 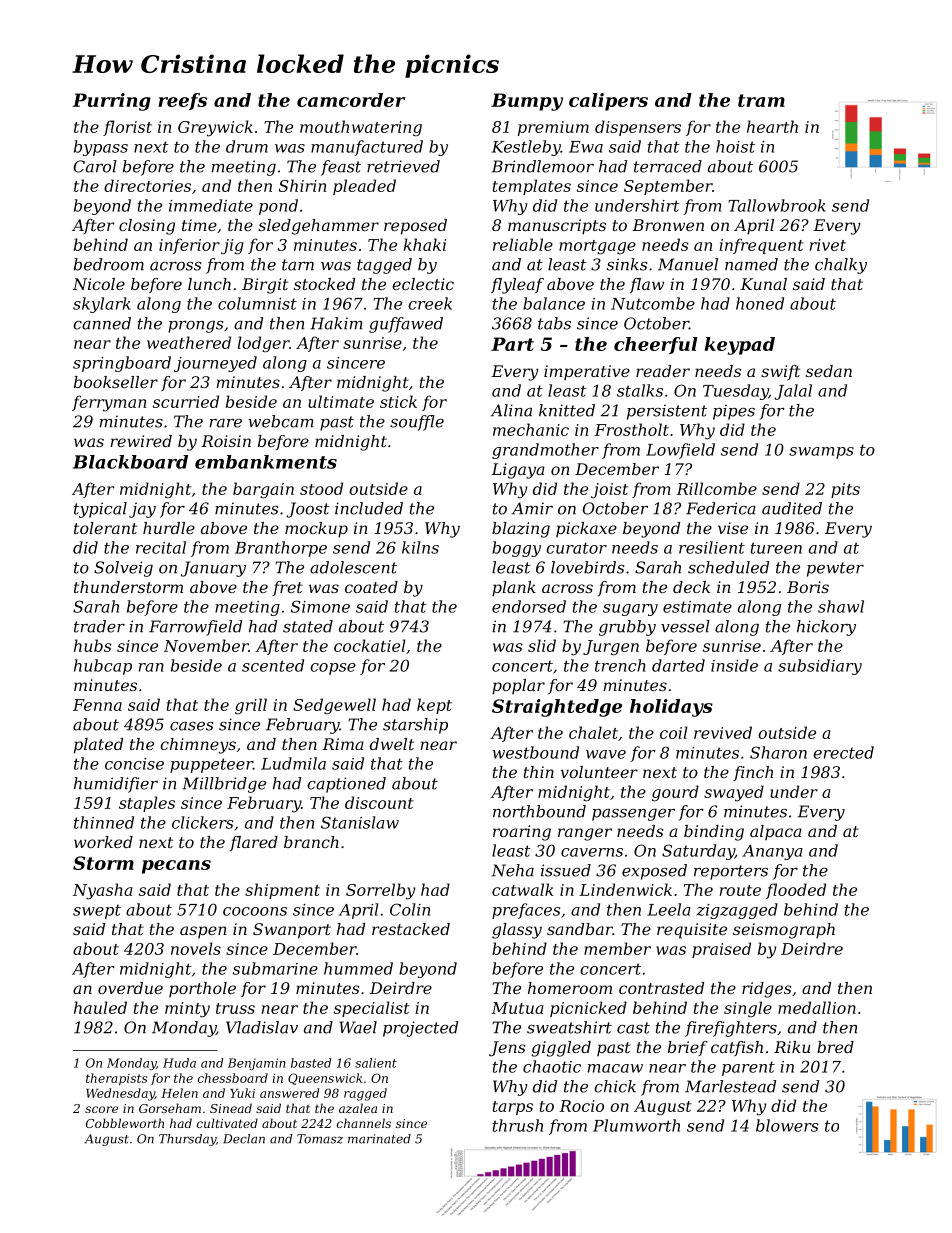 What do you see at coordinates (512, 344) in the document?
I see `Part` at bounding box center [512, 344].
